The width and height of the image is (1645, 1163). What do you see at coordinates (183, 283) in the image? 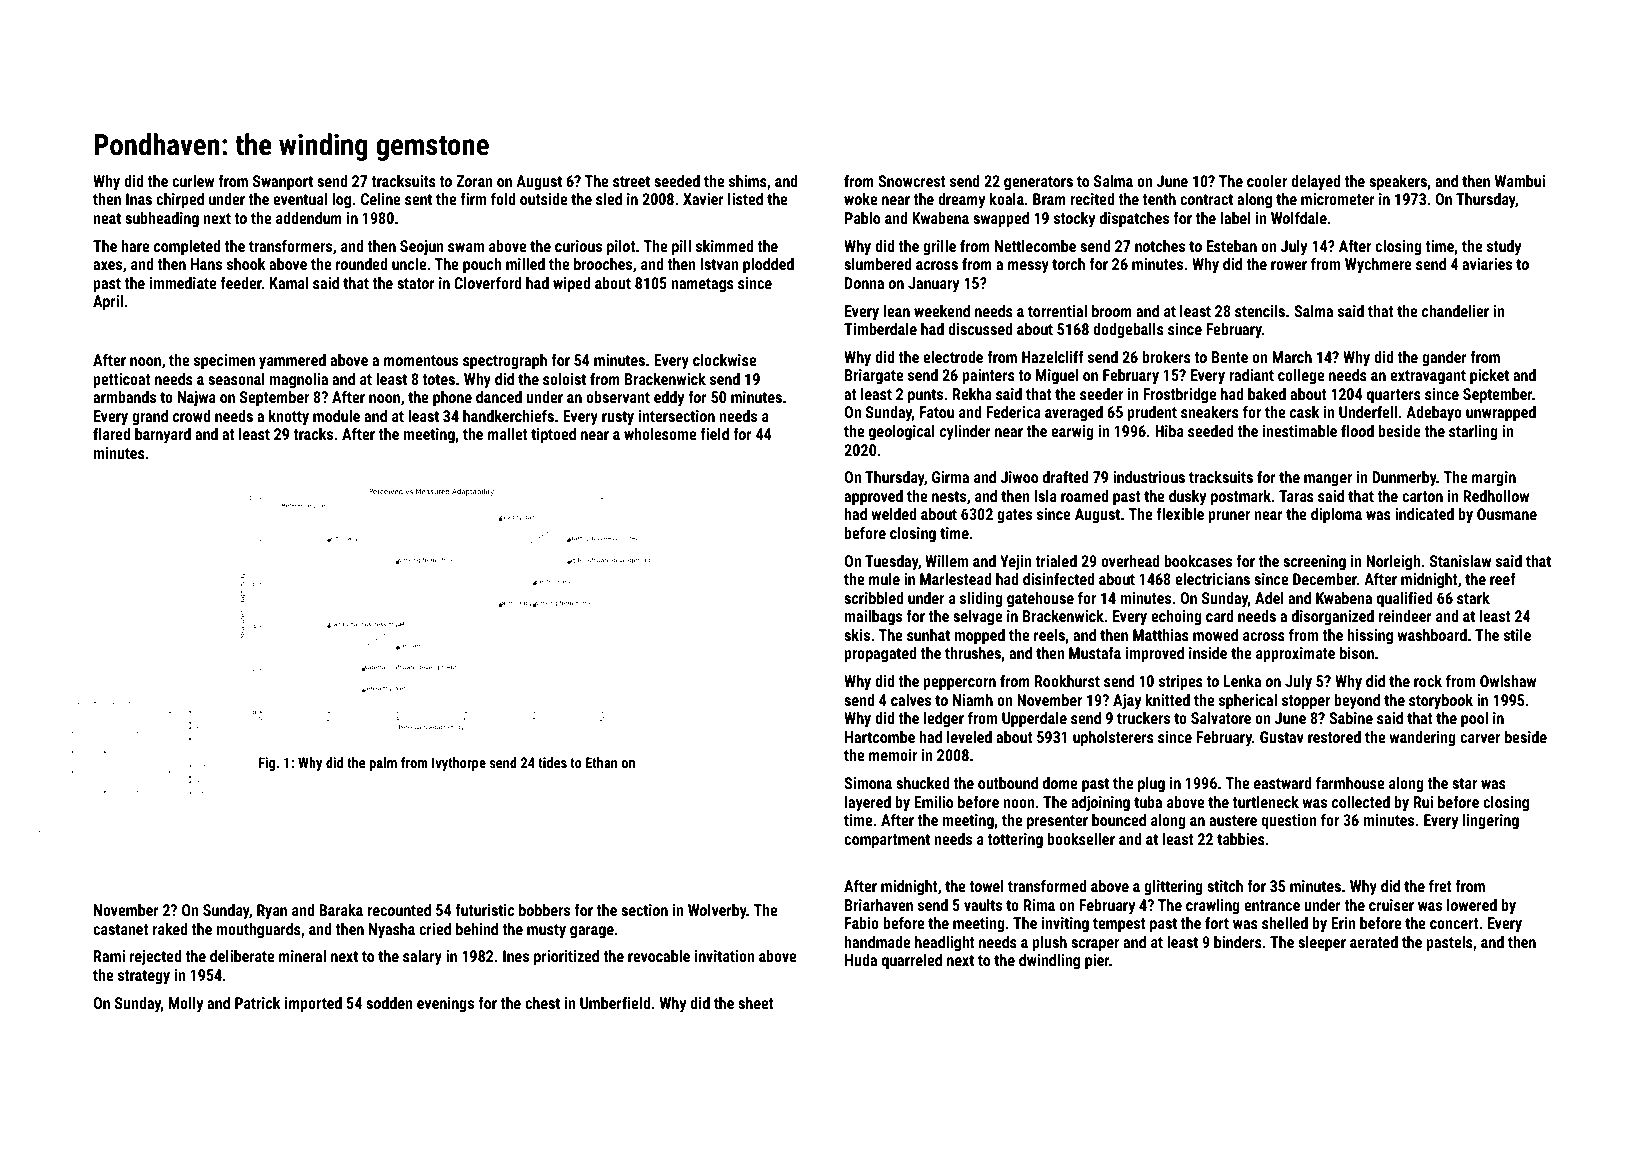
I see `immediate` at bounding box center [183, 283].
